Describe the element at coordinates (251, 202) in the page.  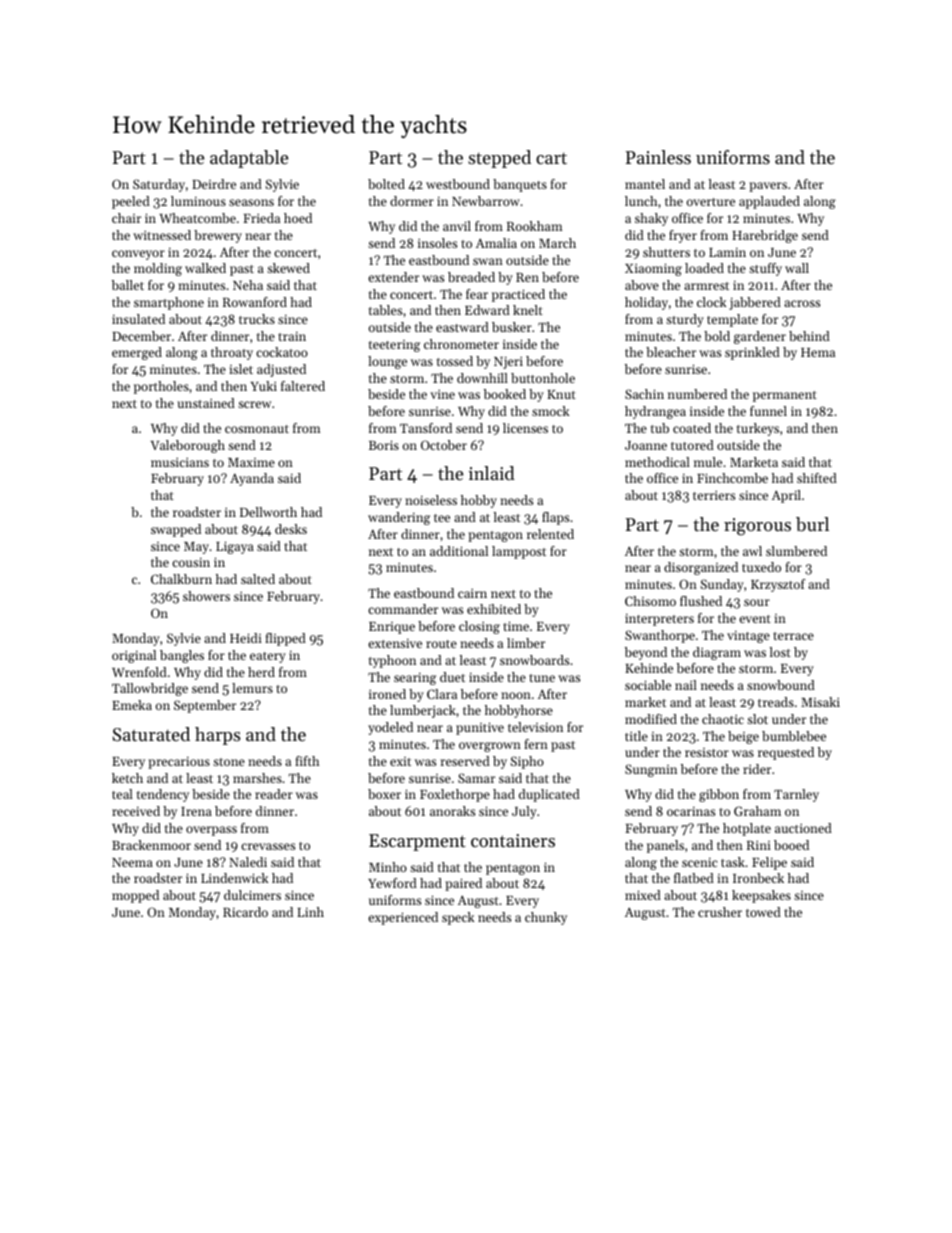
I see `seasons` at that location.
